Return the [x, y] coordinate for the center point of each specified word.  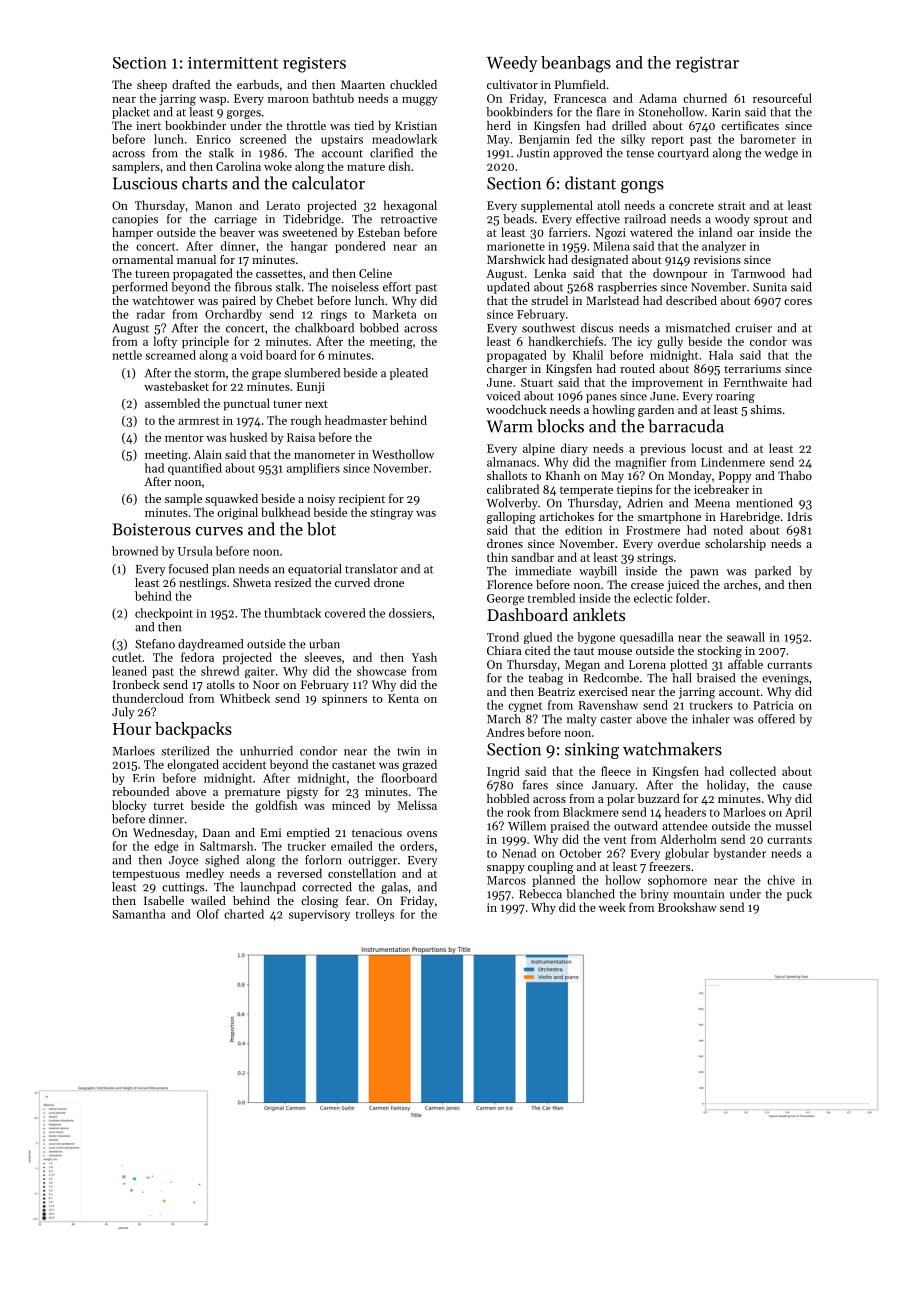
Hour [132, 729]
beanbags [576, 64]
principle [205, 342]
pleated [409, 374]
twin [408, 751]
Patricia [773, 705]
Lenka [550, 273]
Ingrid [503, 772]
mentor [184, 438]
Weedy [512, 64]
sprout [771, 221]
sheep [152, 86]
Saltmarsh [226, 846]
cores [798, 302]
